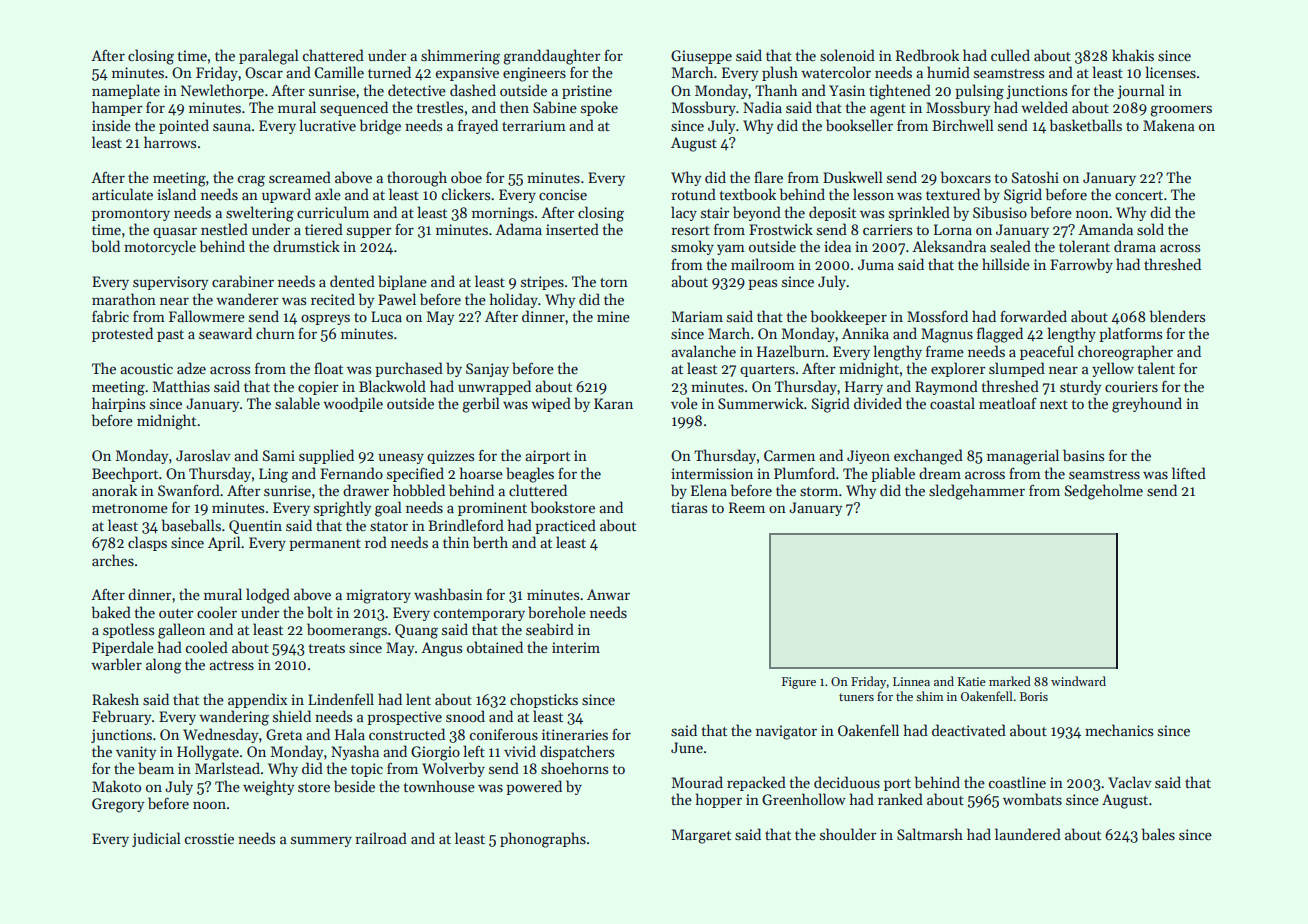  What do you see at coordinates (367, 770) in the image?
I see `topic` at bounding box center [367, 770].
